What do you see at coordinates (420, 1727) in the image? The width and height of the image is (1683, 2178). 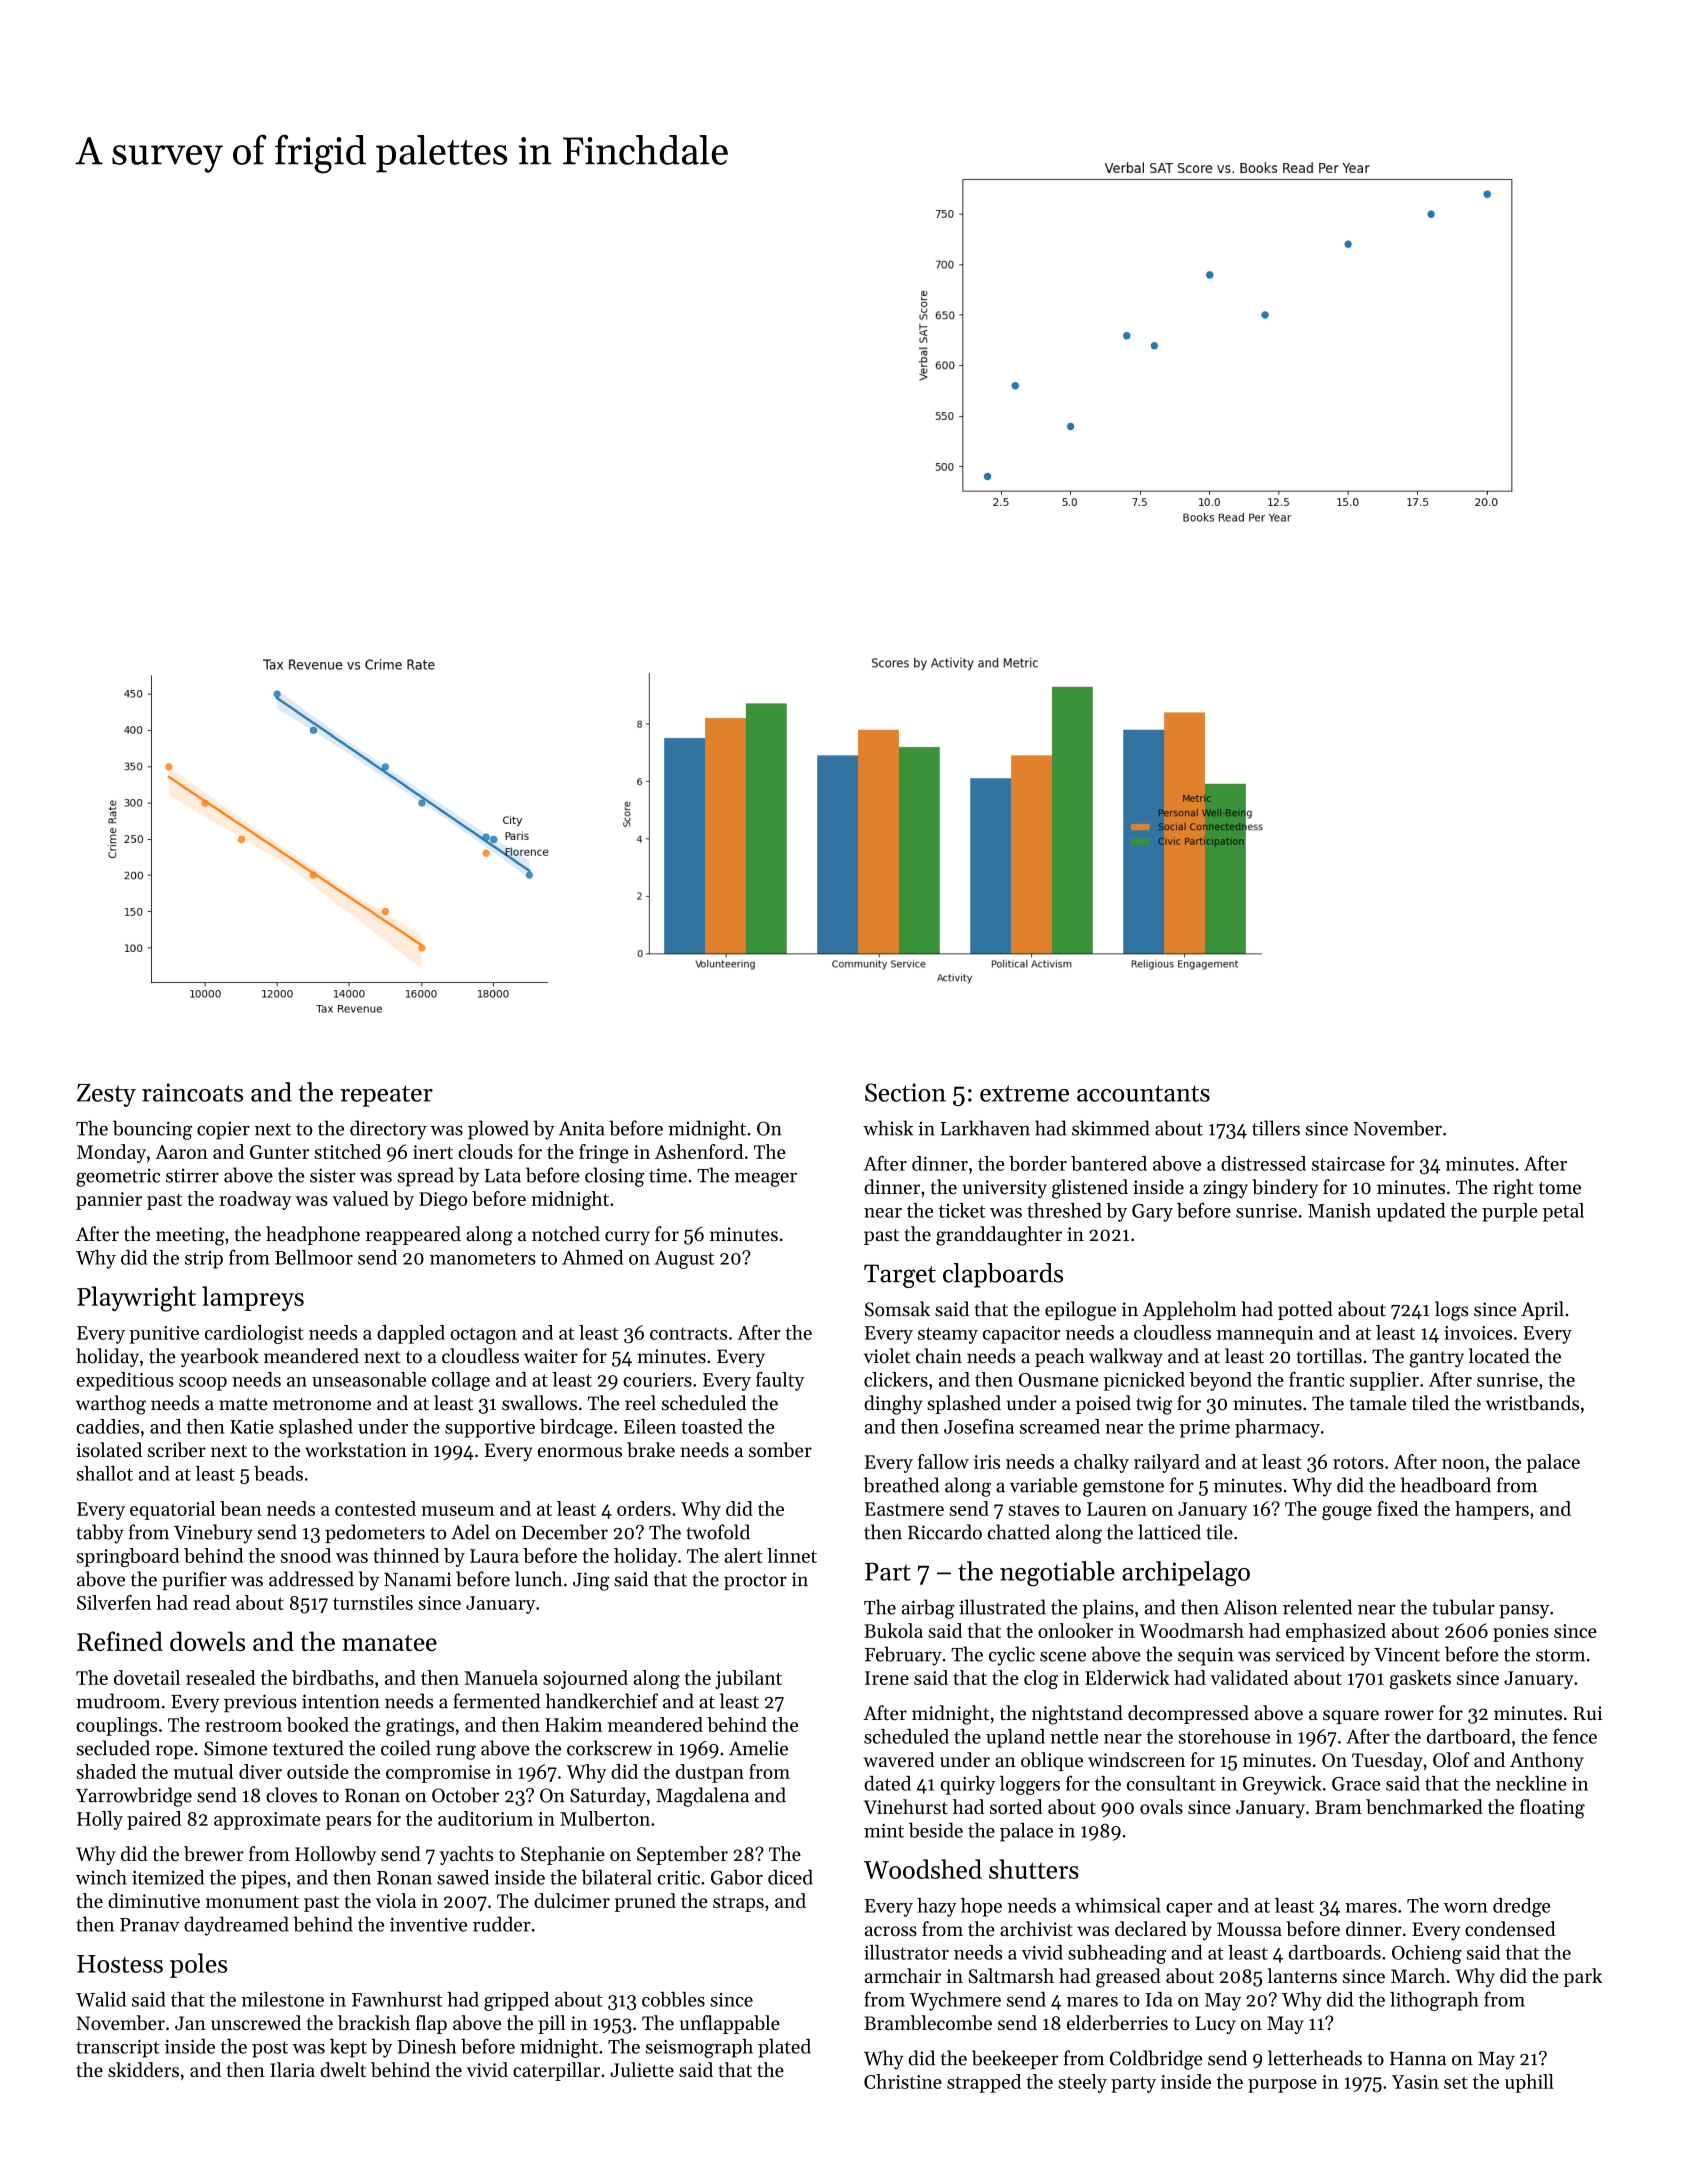 I see `gratings` at bounding box center [420, 1727].
